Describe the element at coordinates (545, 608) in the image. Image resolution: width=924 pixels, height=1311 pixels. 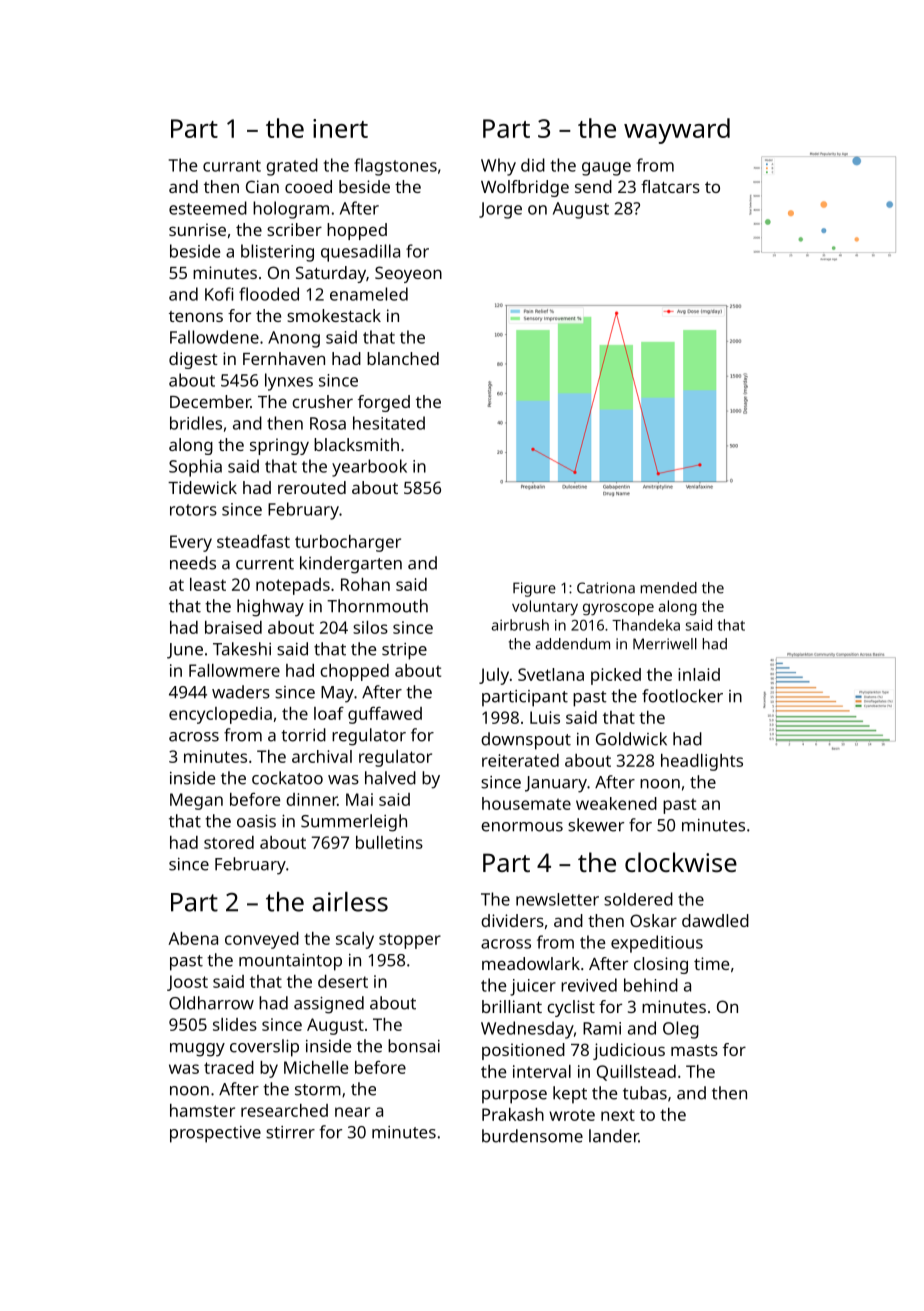
I see `voluntary` at that location.
